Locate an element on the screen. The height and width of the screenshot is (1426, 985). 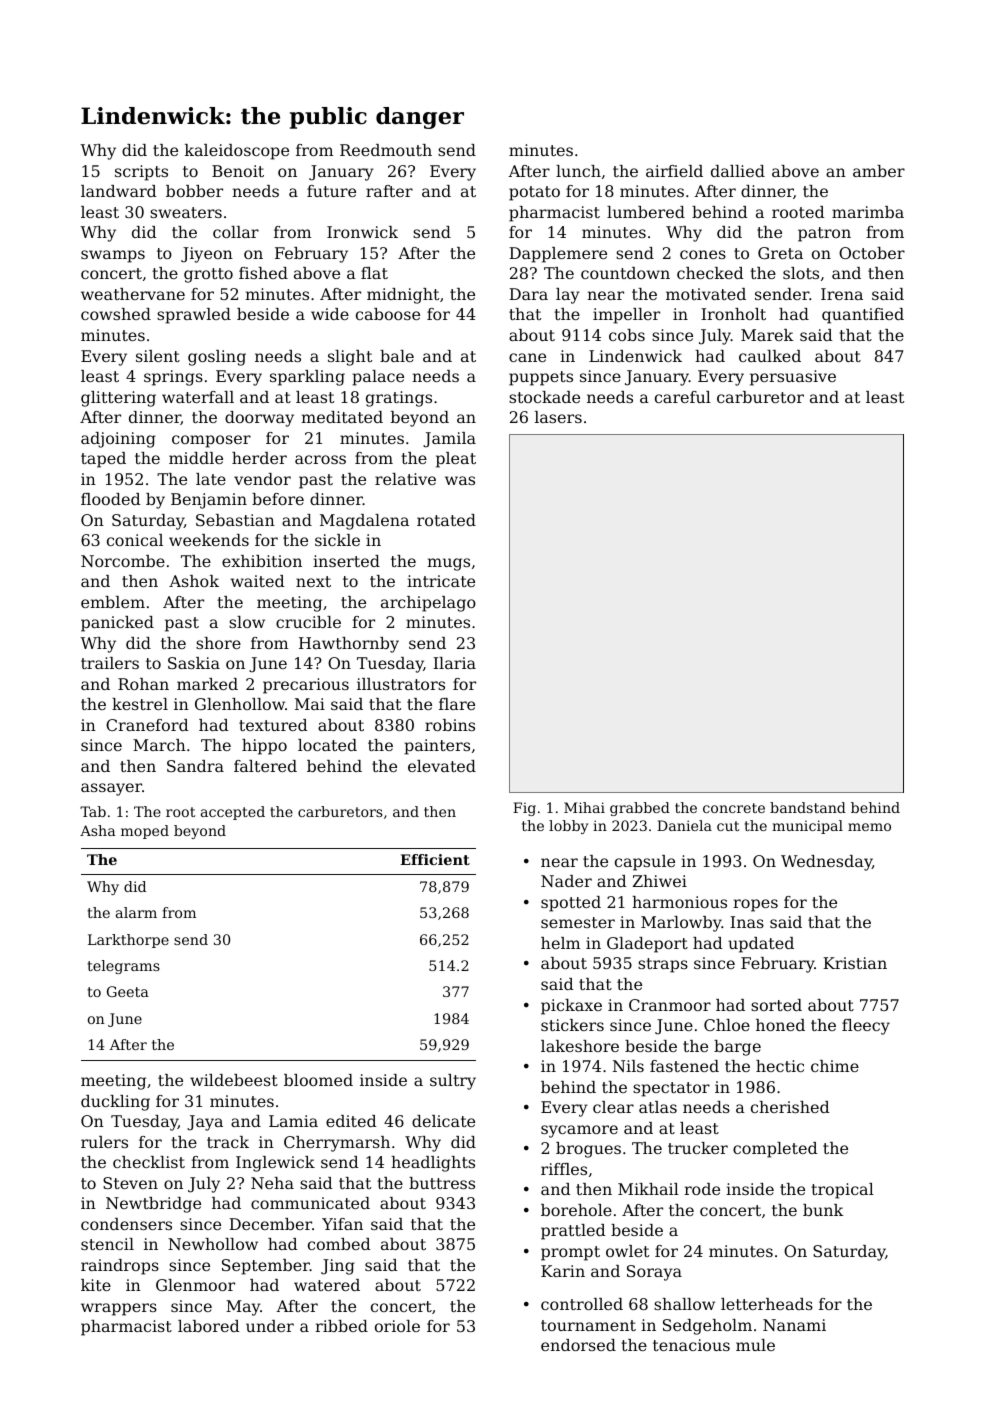
silent is located at coordinates (158, 356).
